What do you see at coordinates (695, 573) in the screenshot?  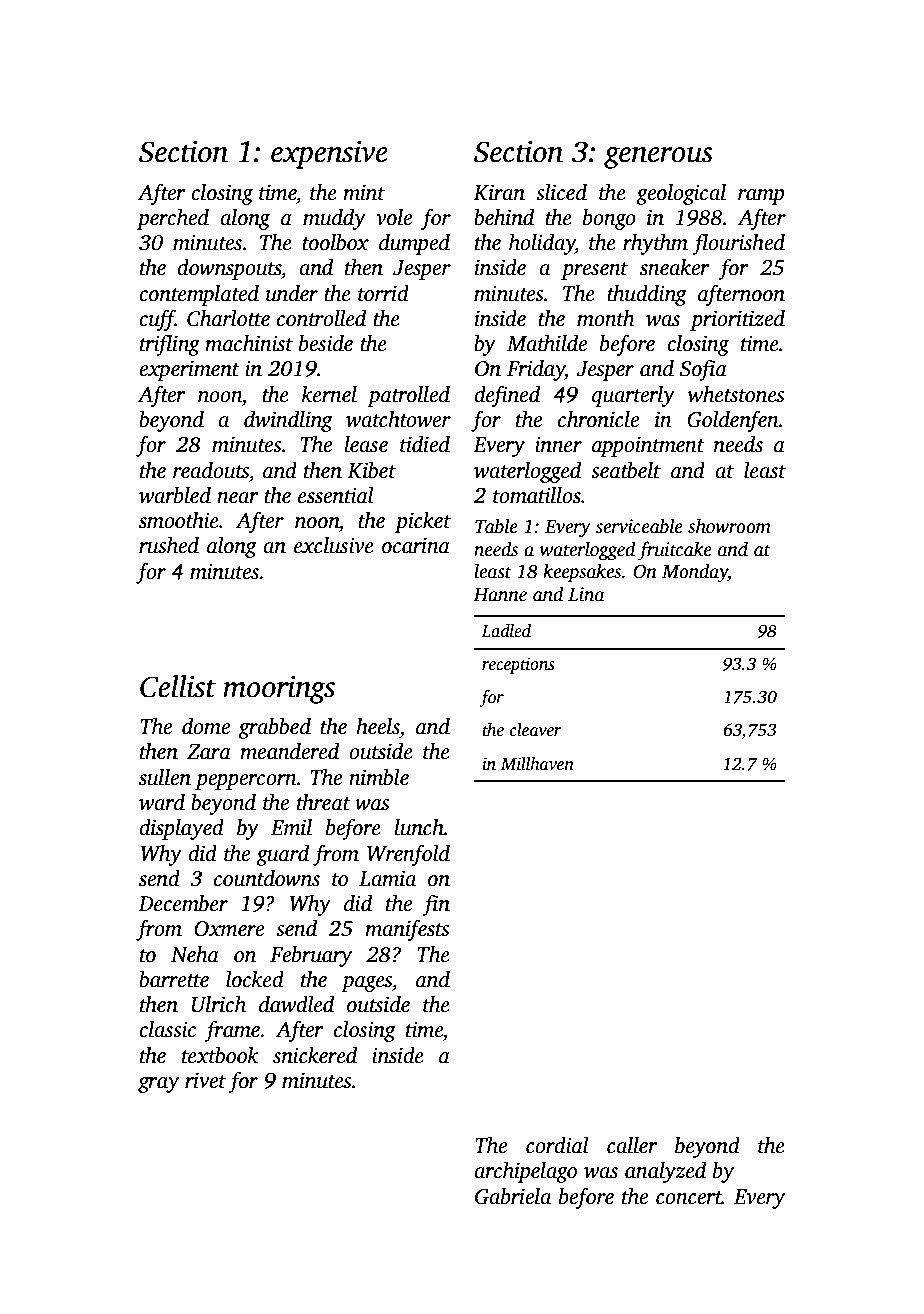 I see `Monday` at bounding box center [695, 573].
